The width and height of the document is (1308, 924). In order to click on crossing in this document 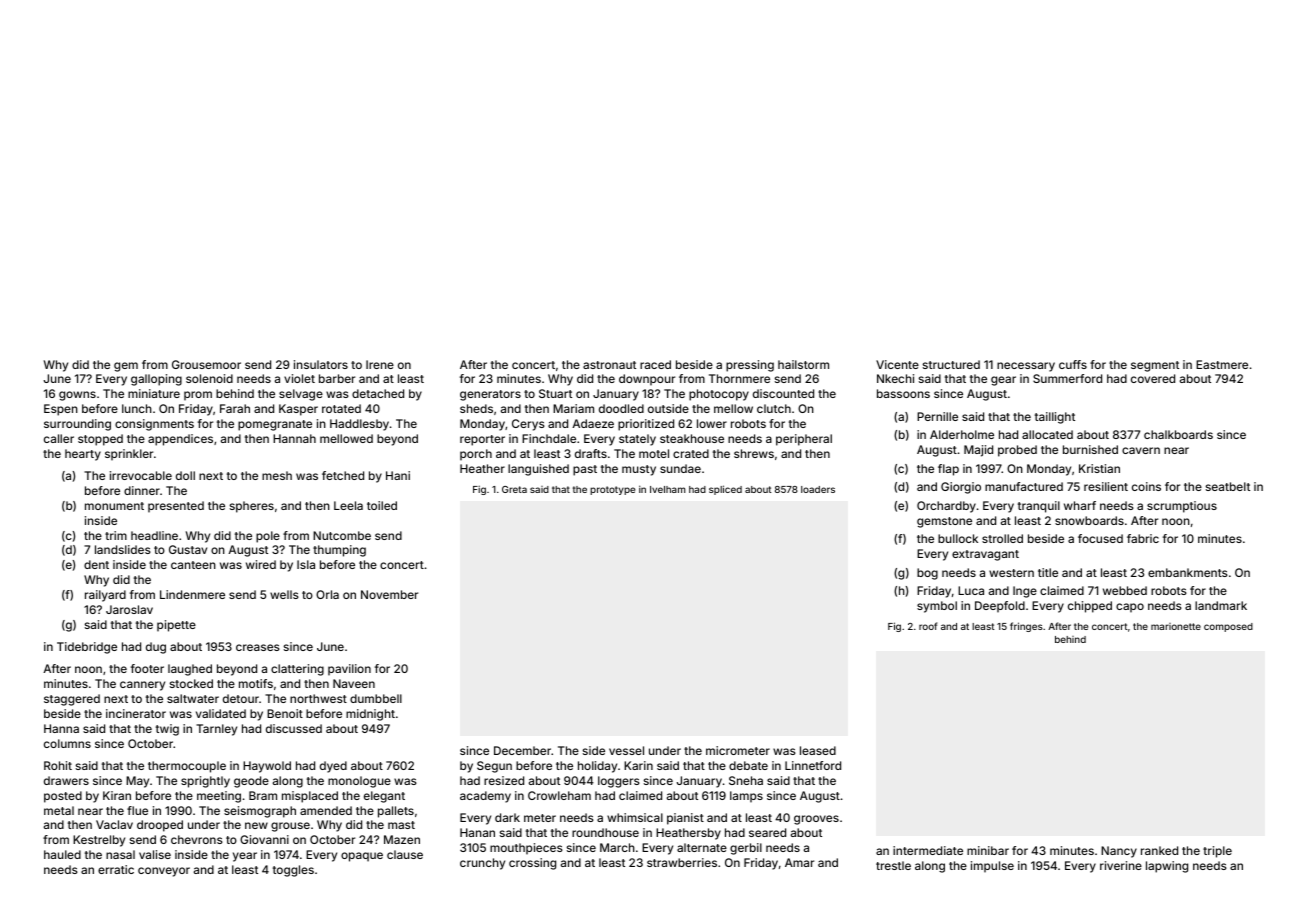, I will do `click(532, 864)`.
